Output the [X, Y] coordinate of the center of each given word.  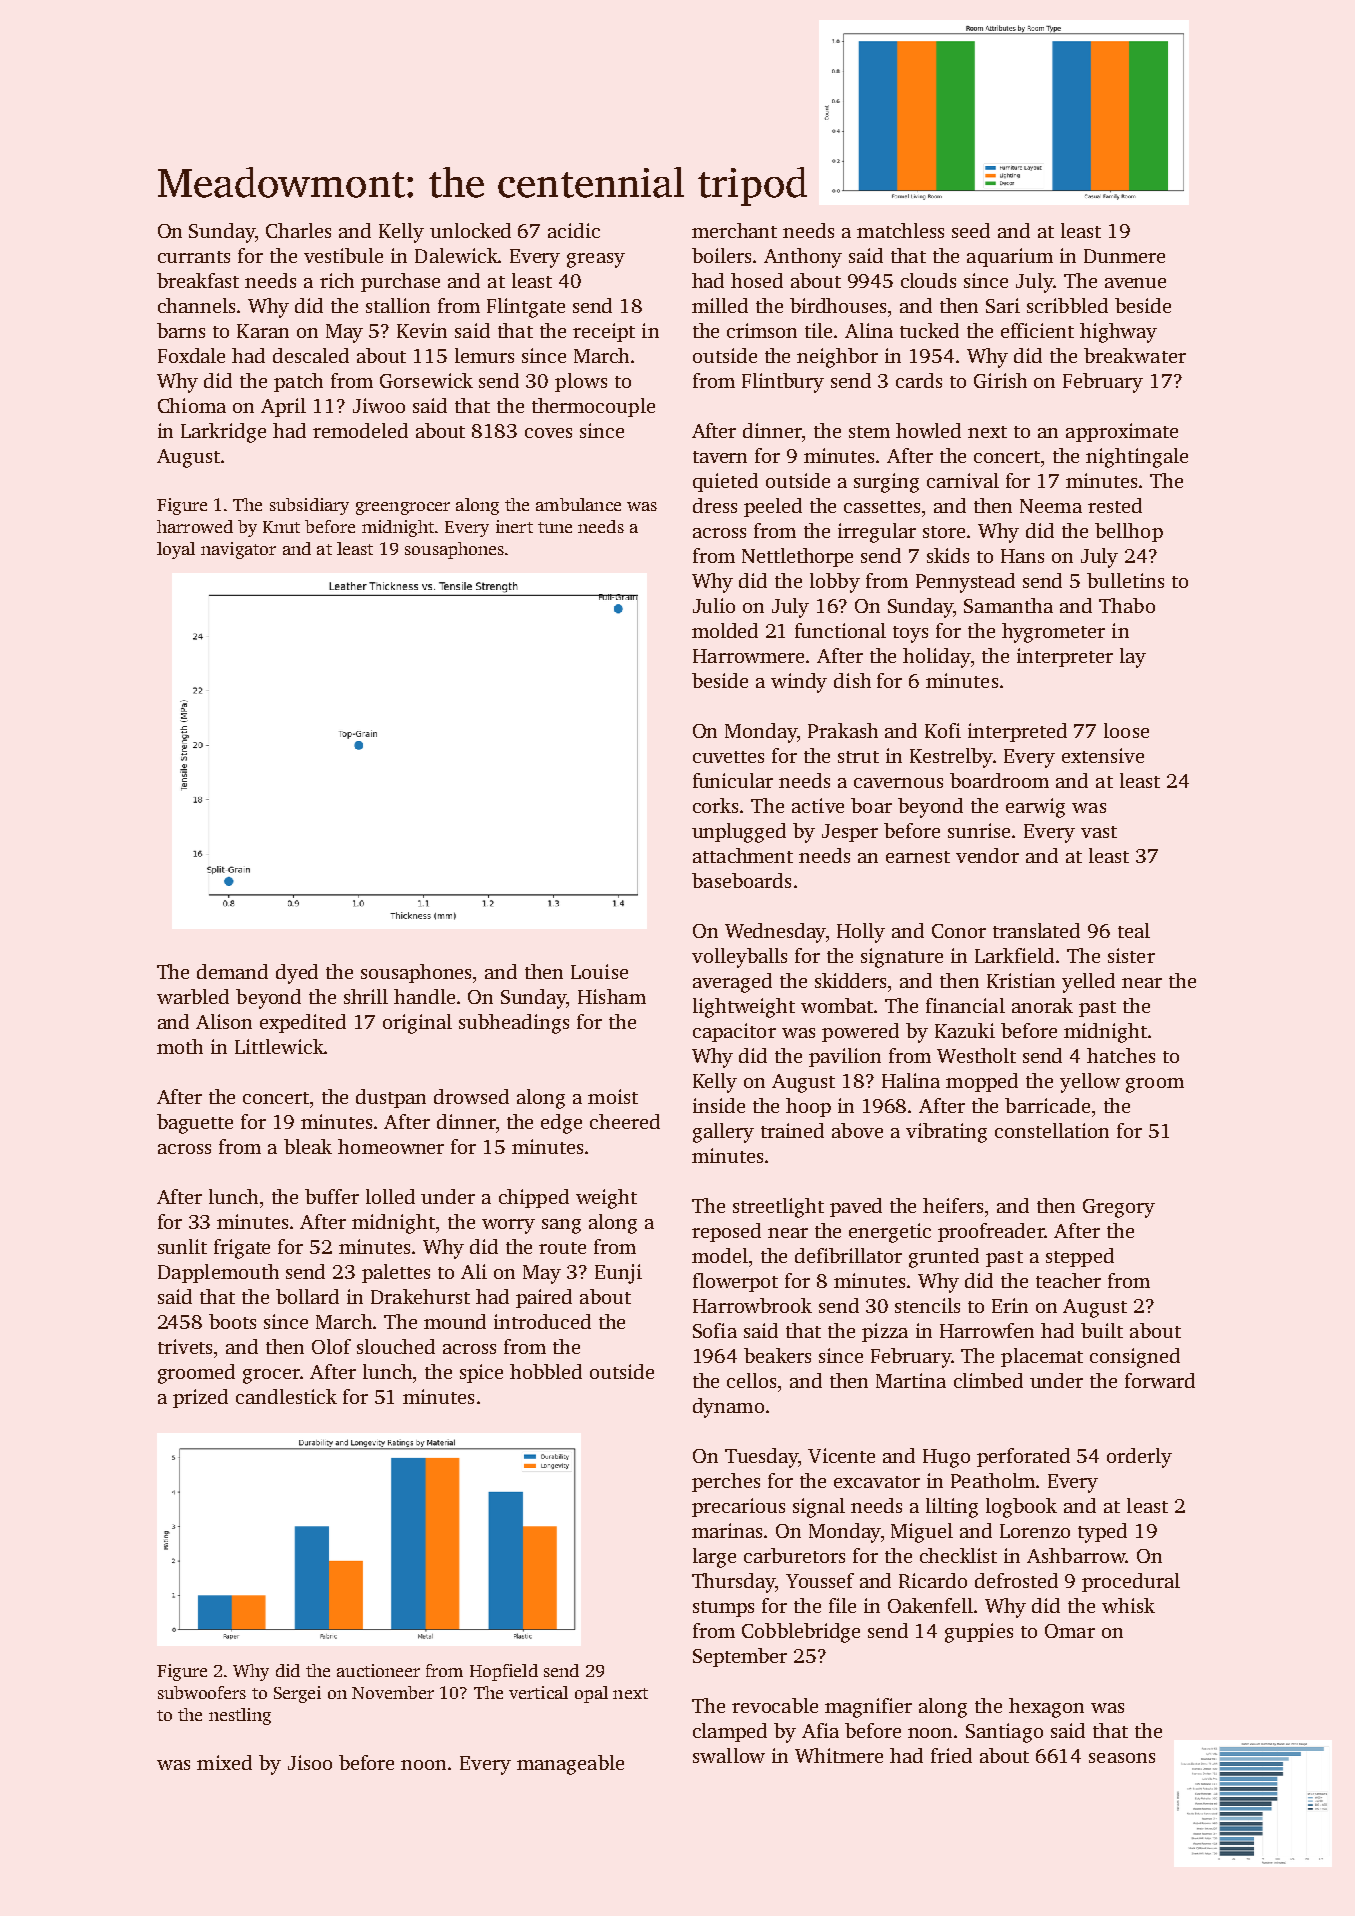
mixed [224, 1762]
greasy [596, 260]
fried [951, 1755]
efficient [1037, 330]
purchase [400, 282]
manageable [570, 1765]
